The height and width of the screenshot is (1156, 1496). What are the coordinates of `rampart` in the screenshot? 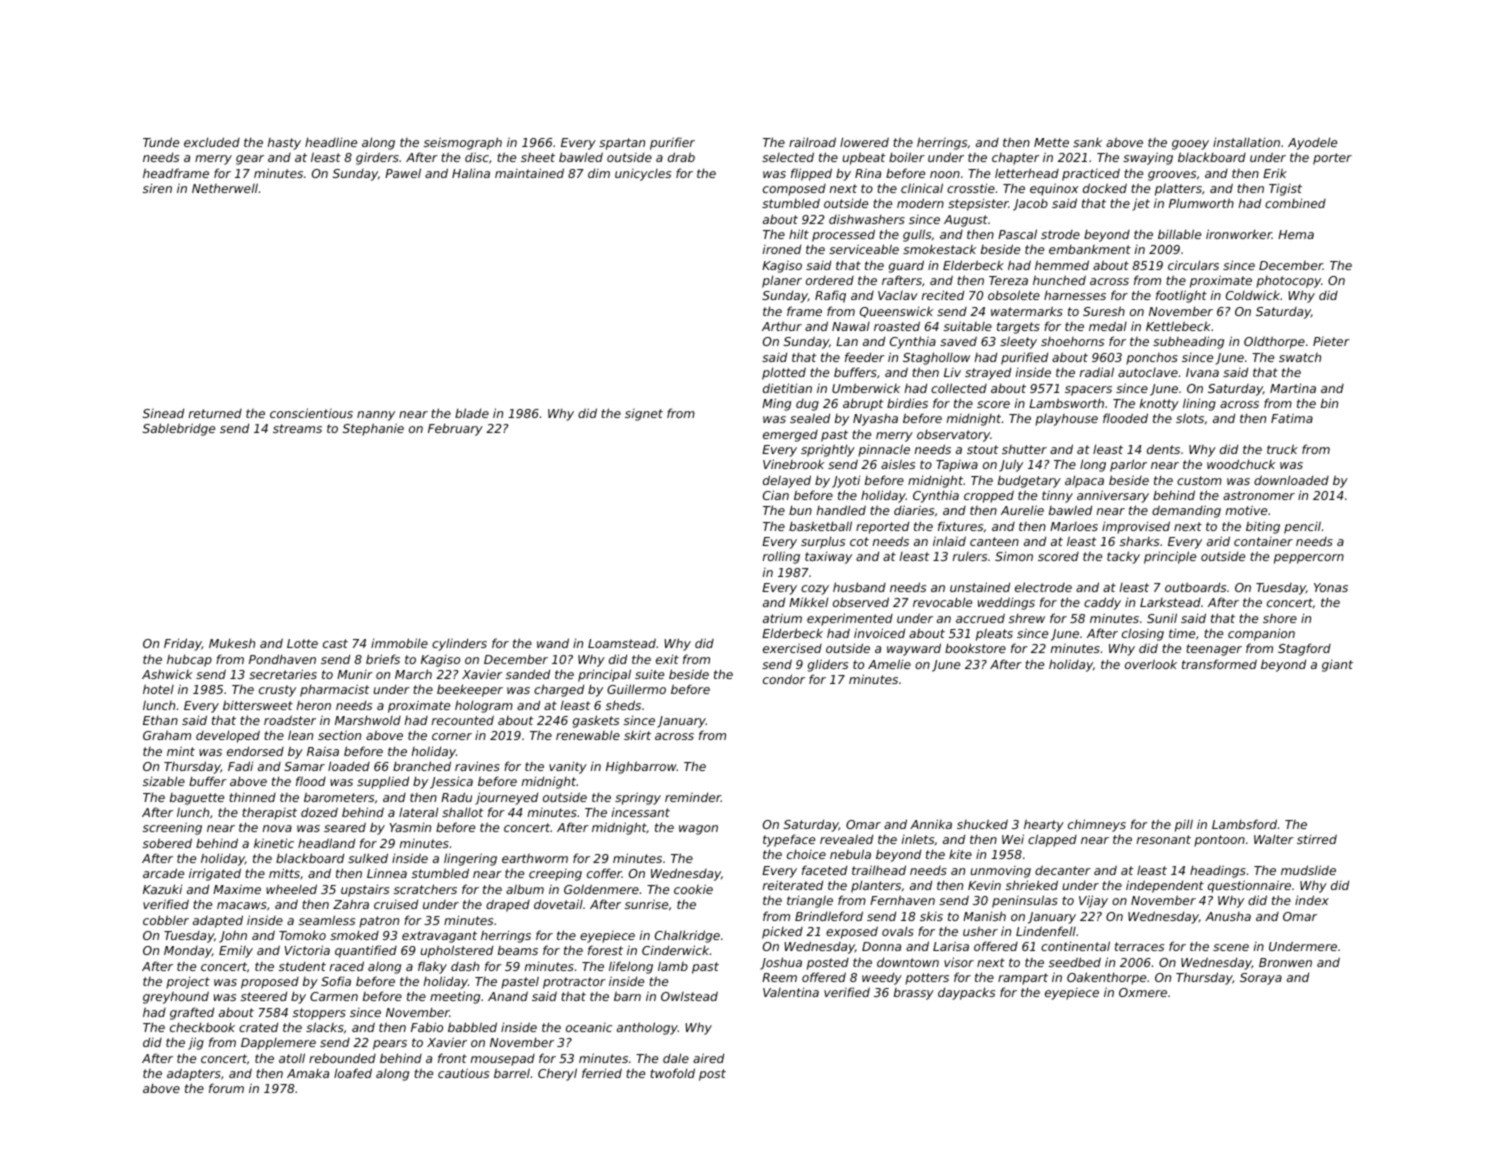 It's located at (1023, 979).
